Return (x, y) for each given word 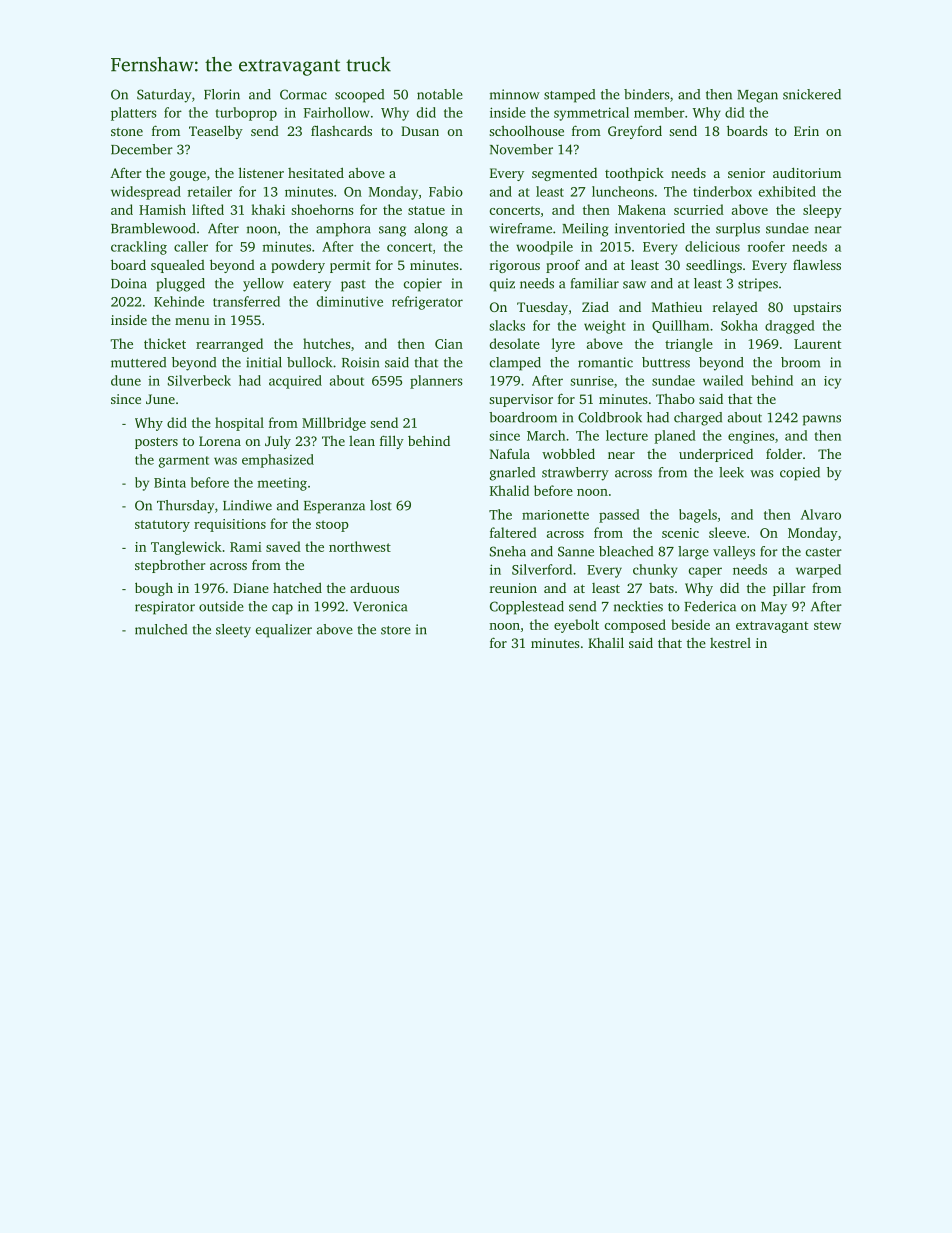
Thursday (186, 507)
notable (440, 94)
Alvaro (821, 514)
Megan (757, 96)
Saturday (164, 96)
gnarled (512, 474)
